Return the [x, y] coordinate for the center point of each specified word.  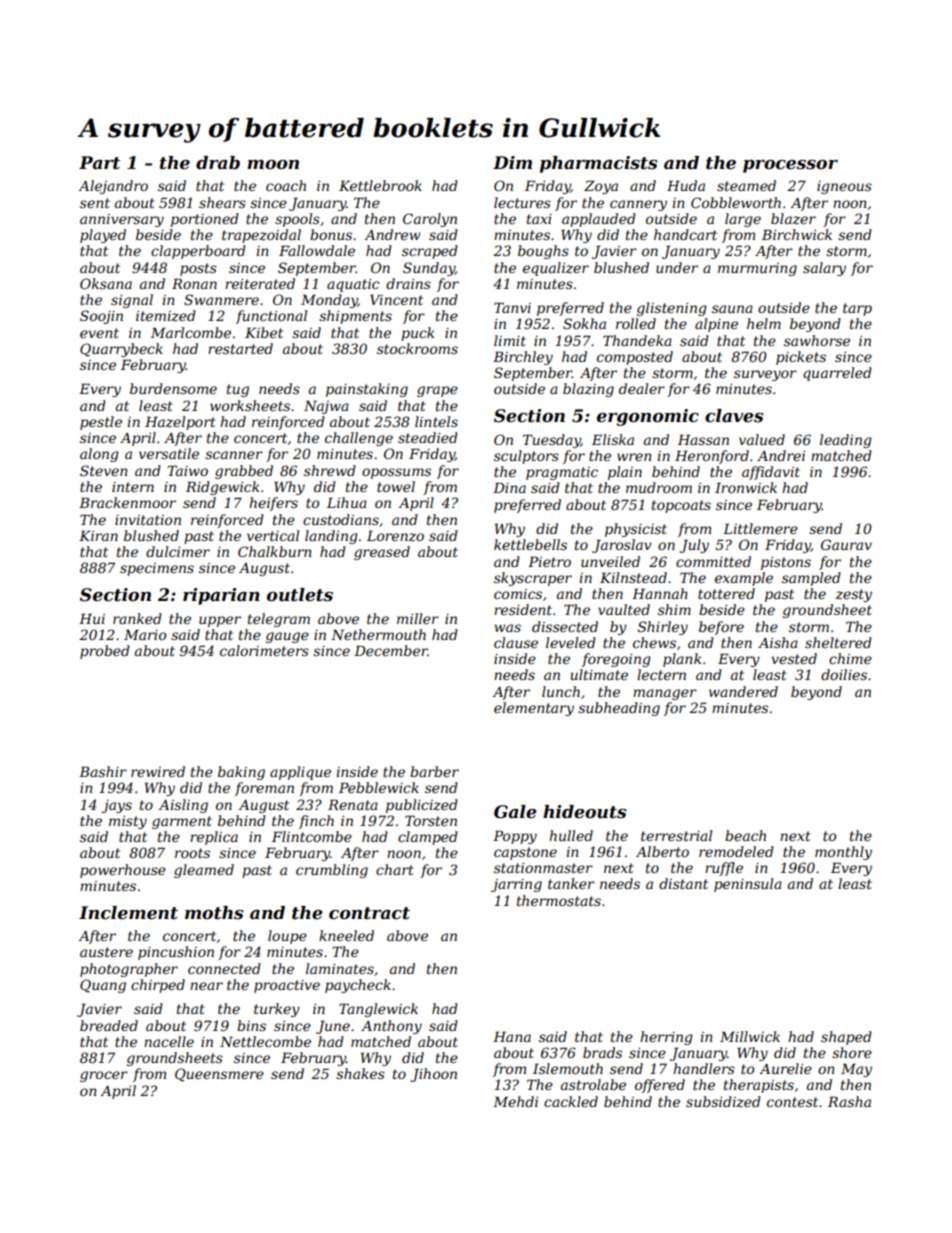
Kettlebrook [380, 185]
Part [99, 163]
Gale [515, 812]
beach [745, 835]
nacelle [169, 1041]
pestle [101, 423]
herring [666, 1038]
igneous [844, 187]
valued [762, 439]
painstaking [367, 390]
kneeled [346, 935]
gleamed [204, 871]
